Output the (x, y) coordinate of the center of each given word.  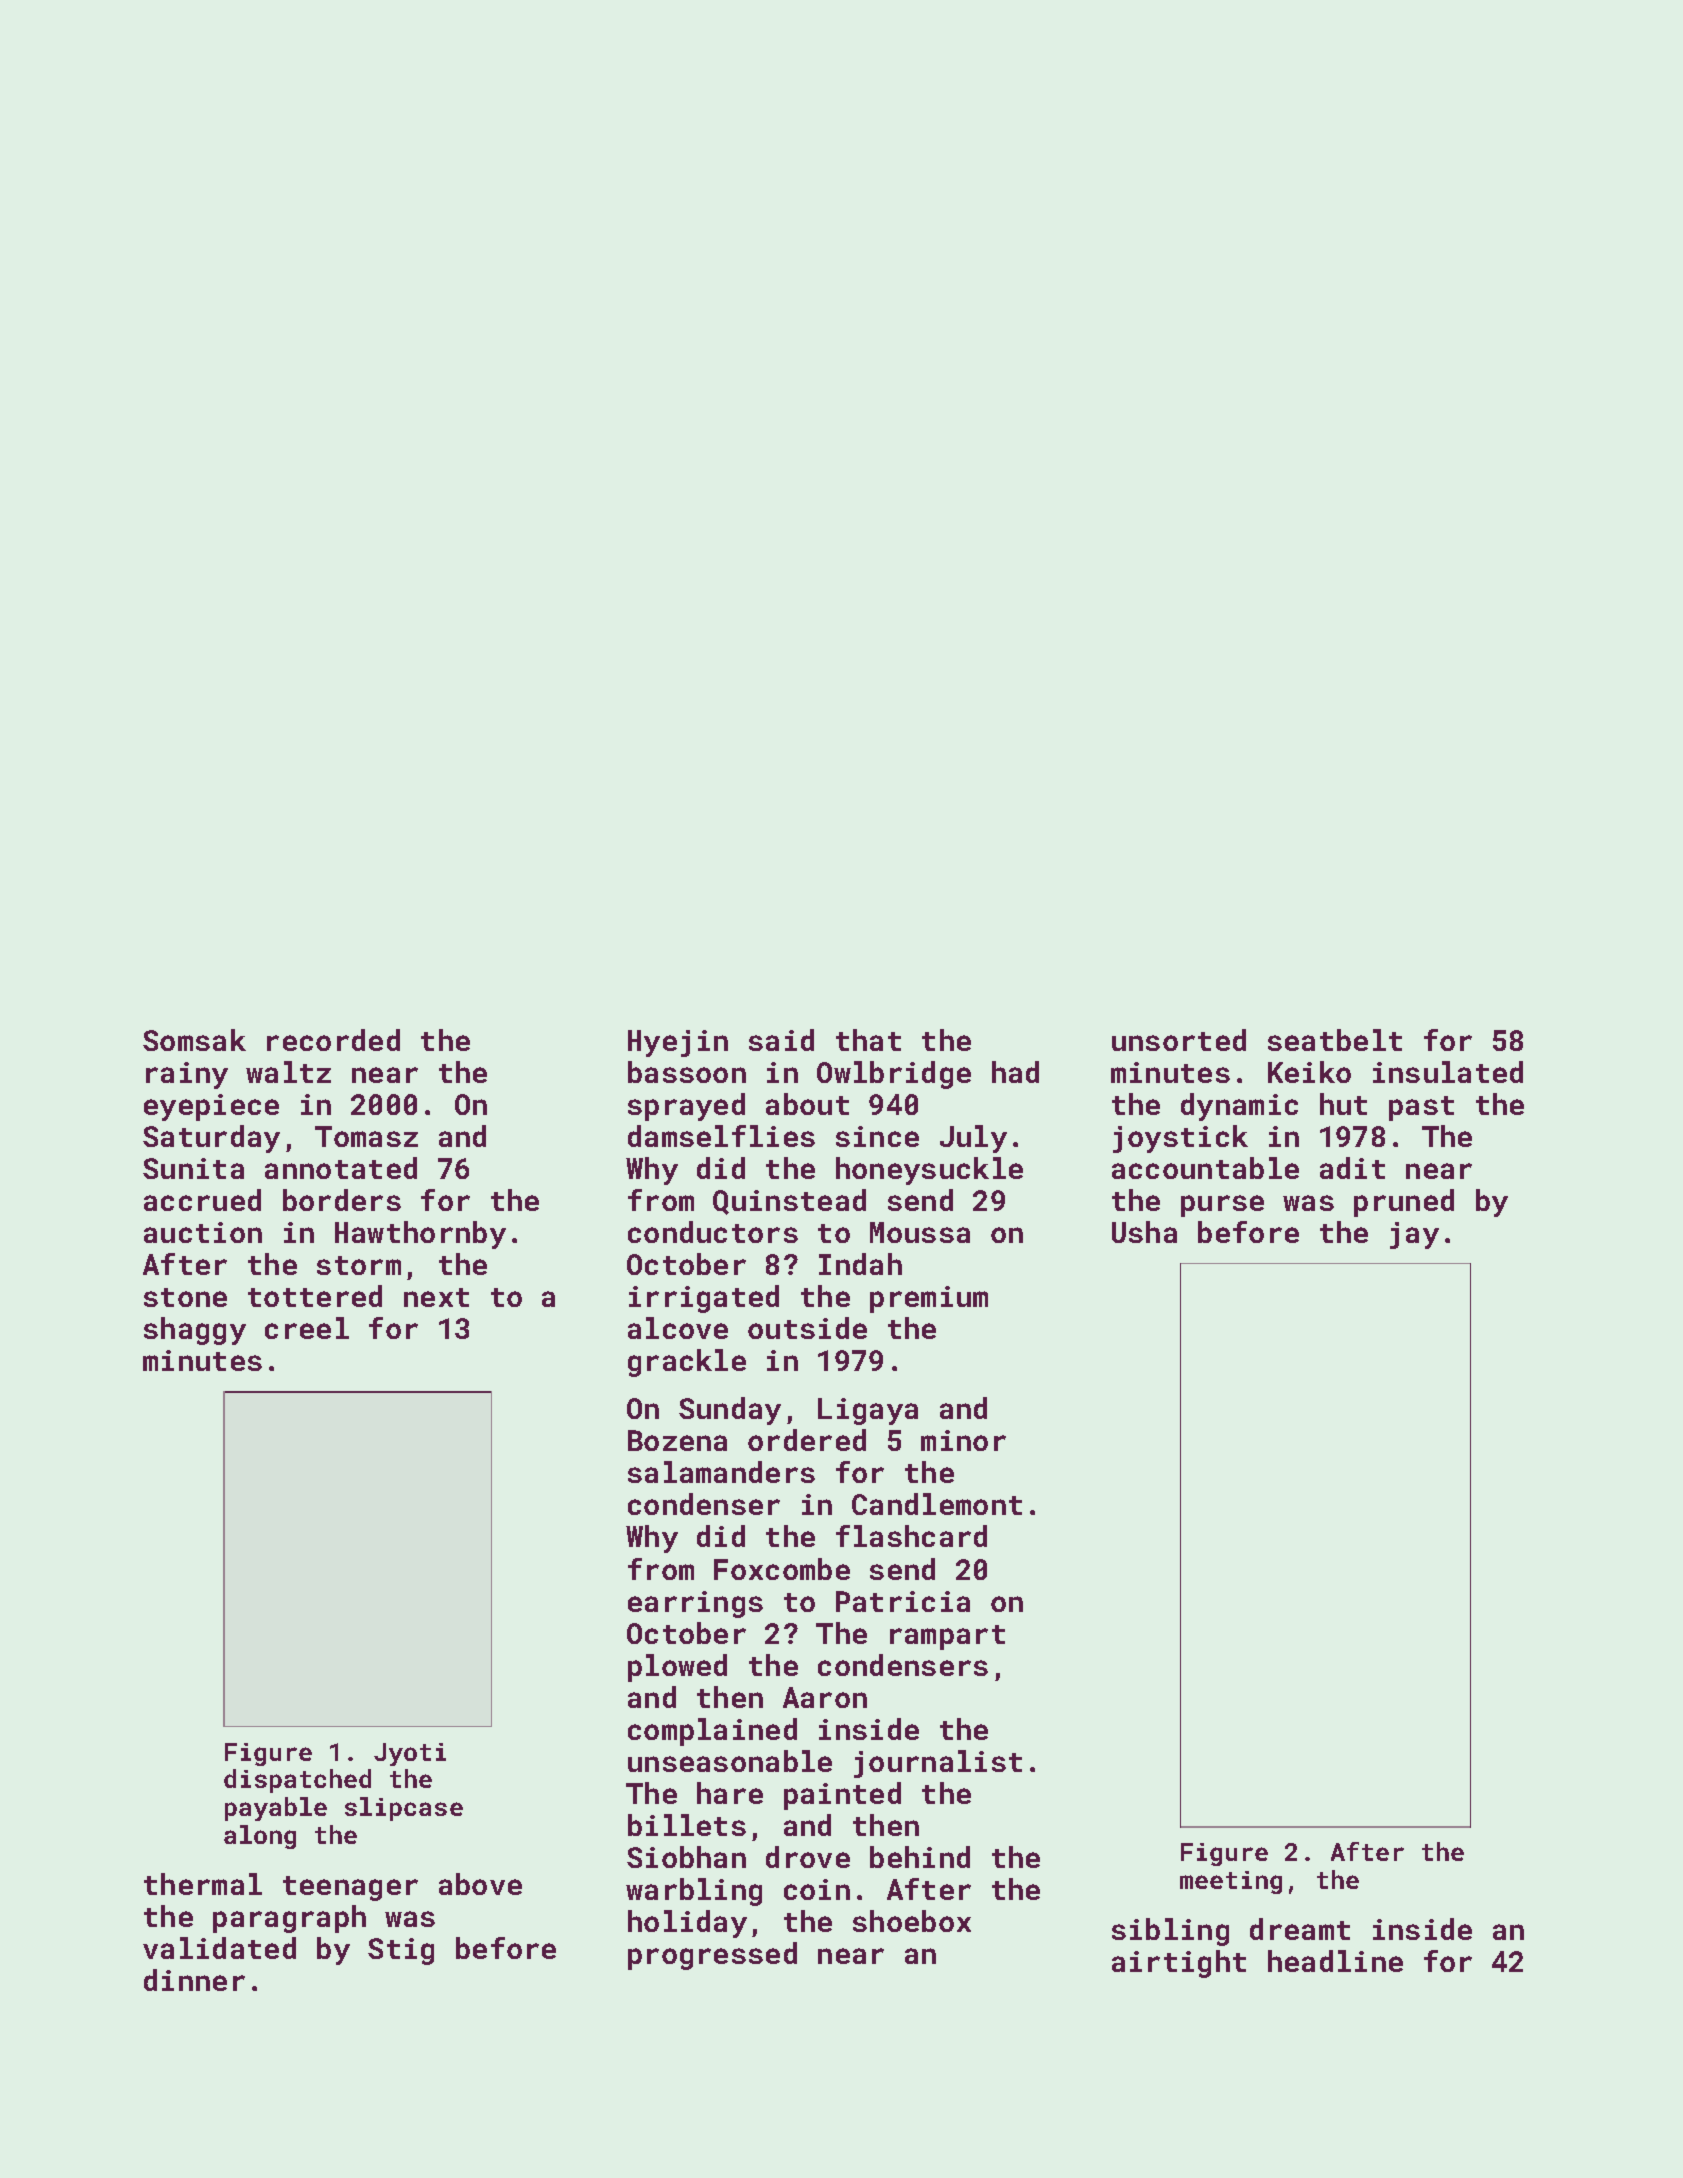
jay (1414, 1235)
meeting (1231, 1882)
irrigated (704, 1299)
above (480, 1884)
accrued (202, 1200)
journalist (938, 1764)
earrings (695, 1604)
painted (842, 1796)
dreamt (1300, 1929)
